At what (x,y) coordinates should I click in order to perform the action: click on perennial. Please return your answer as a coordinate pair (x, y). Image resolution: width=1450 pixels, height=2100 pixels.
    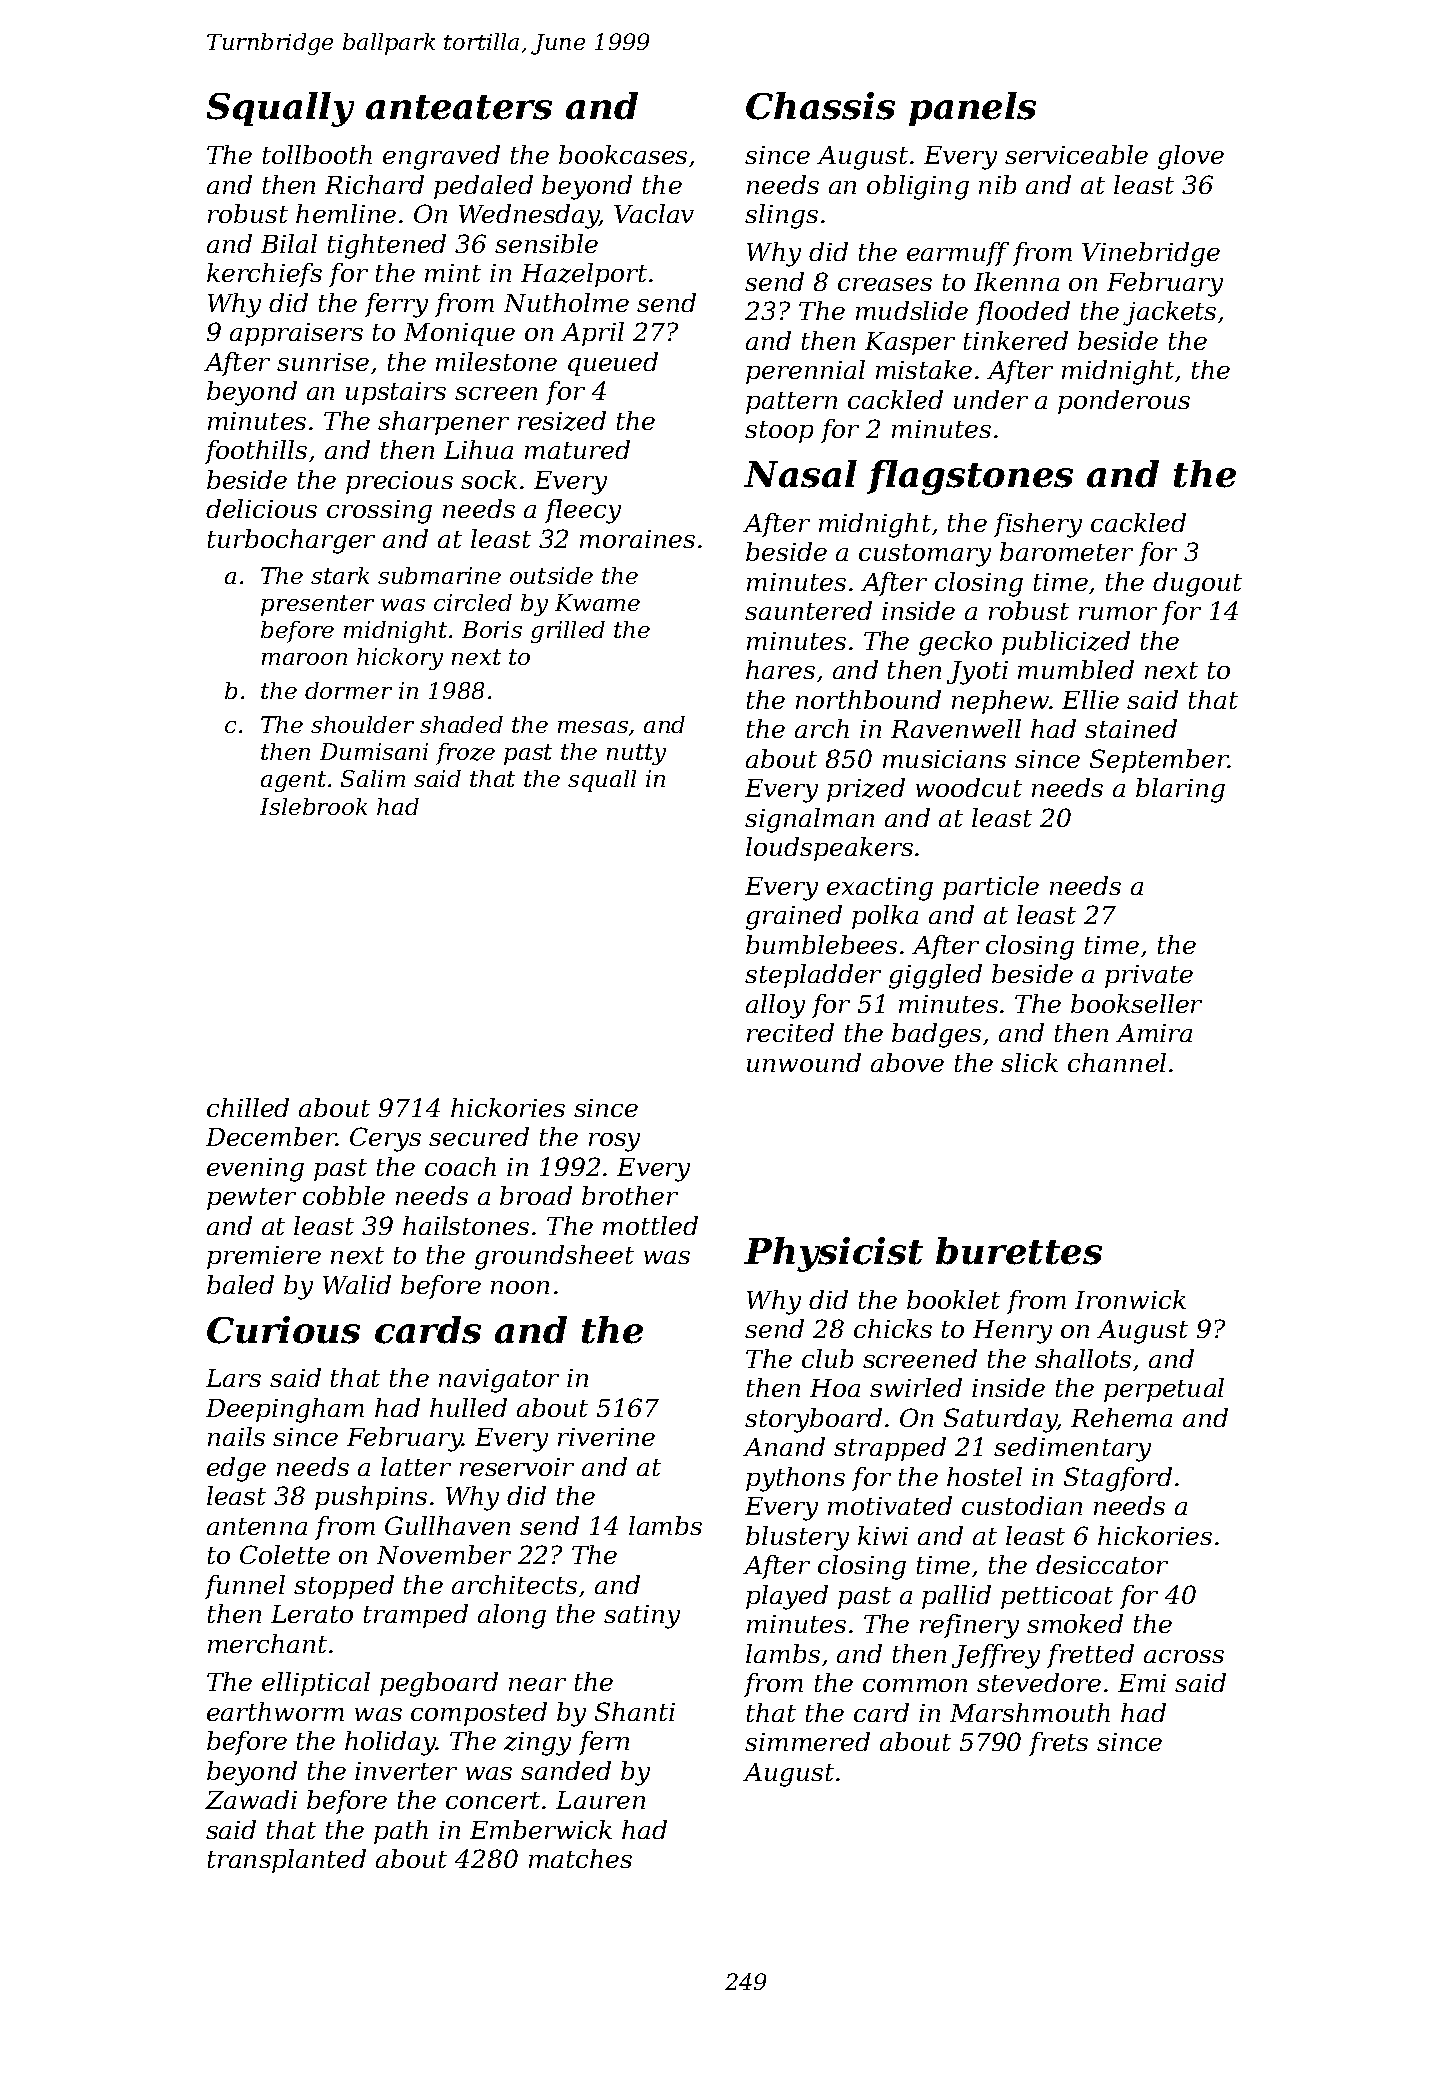
    Looking at the image, I should click on (805, 372).
